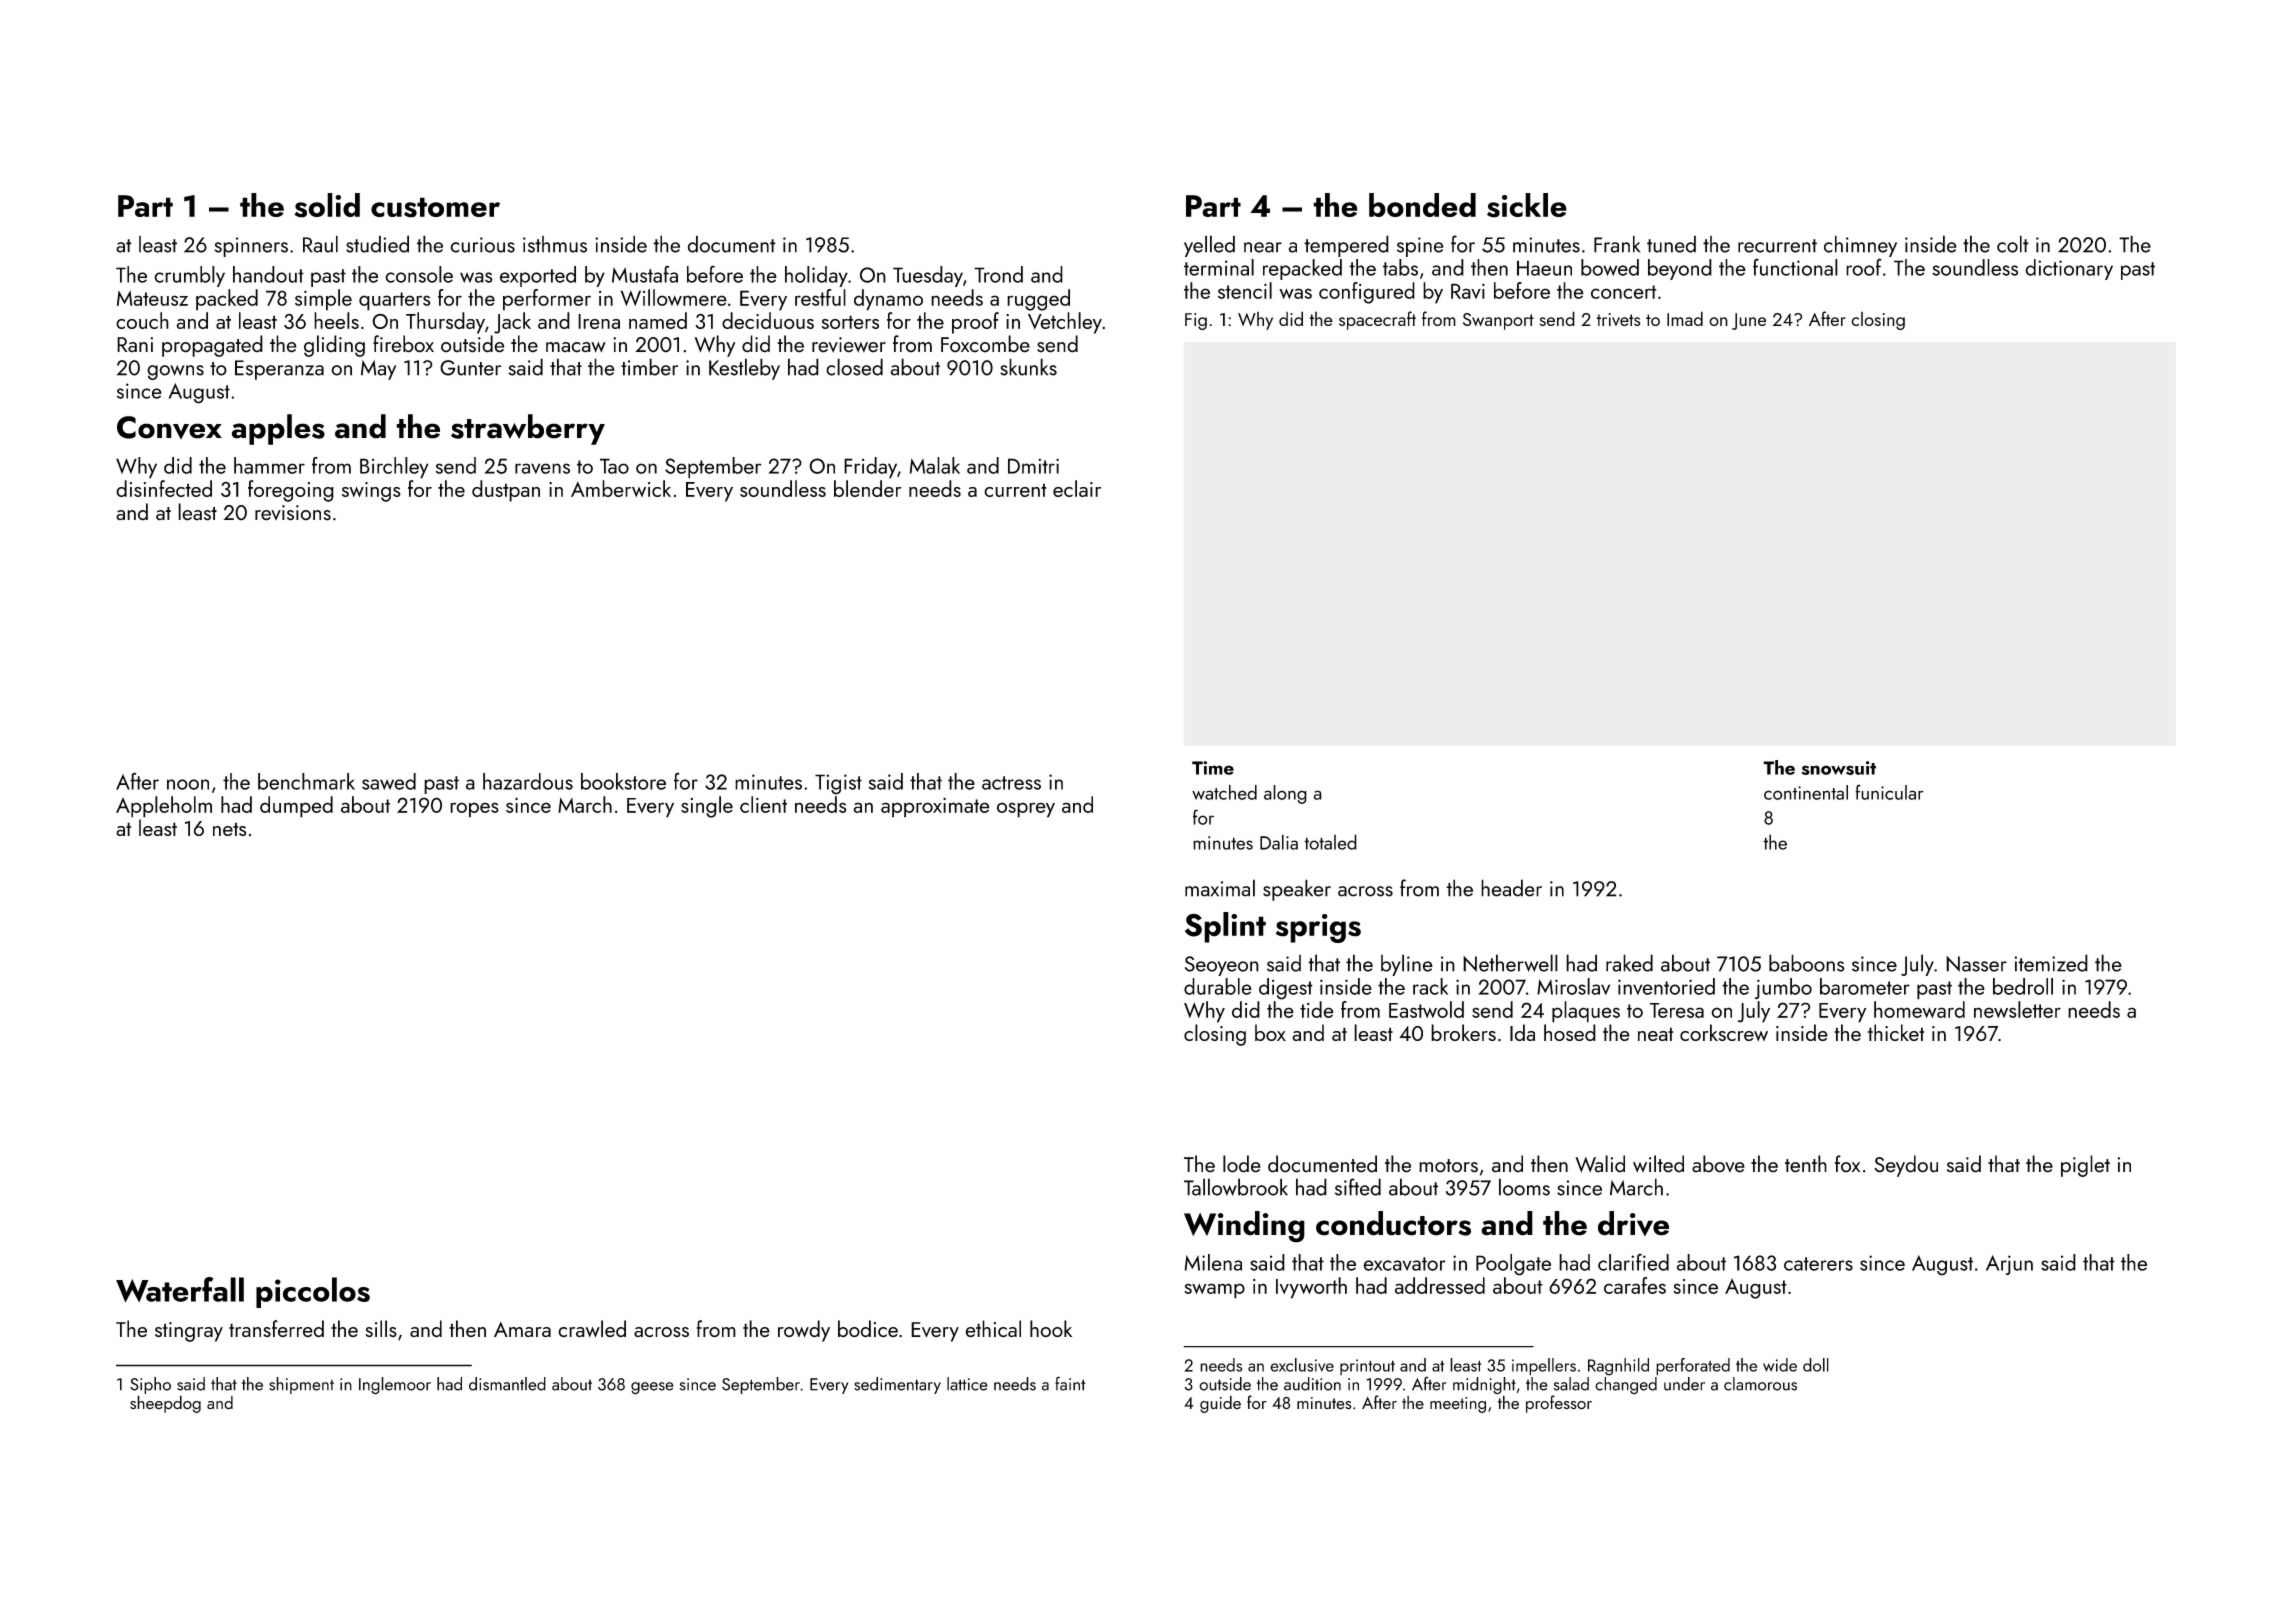 This screenshot has width=2292, height=1620. What do you see at coordinates (1285, 794) in the screenshot?
I see `along` at bounding box center [1285, 794].
